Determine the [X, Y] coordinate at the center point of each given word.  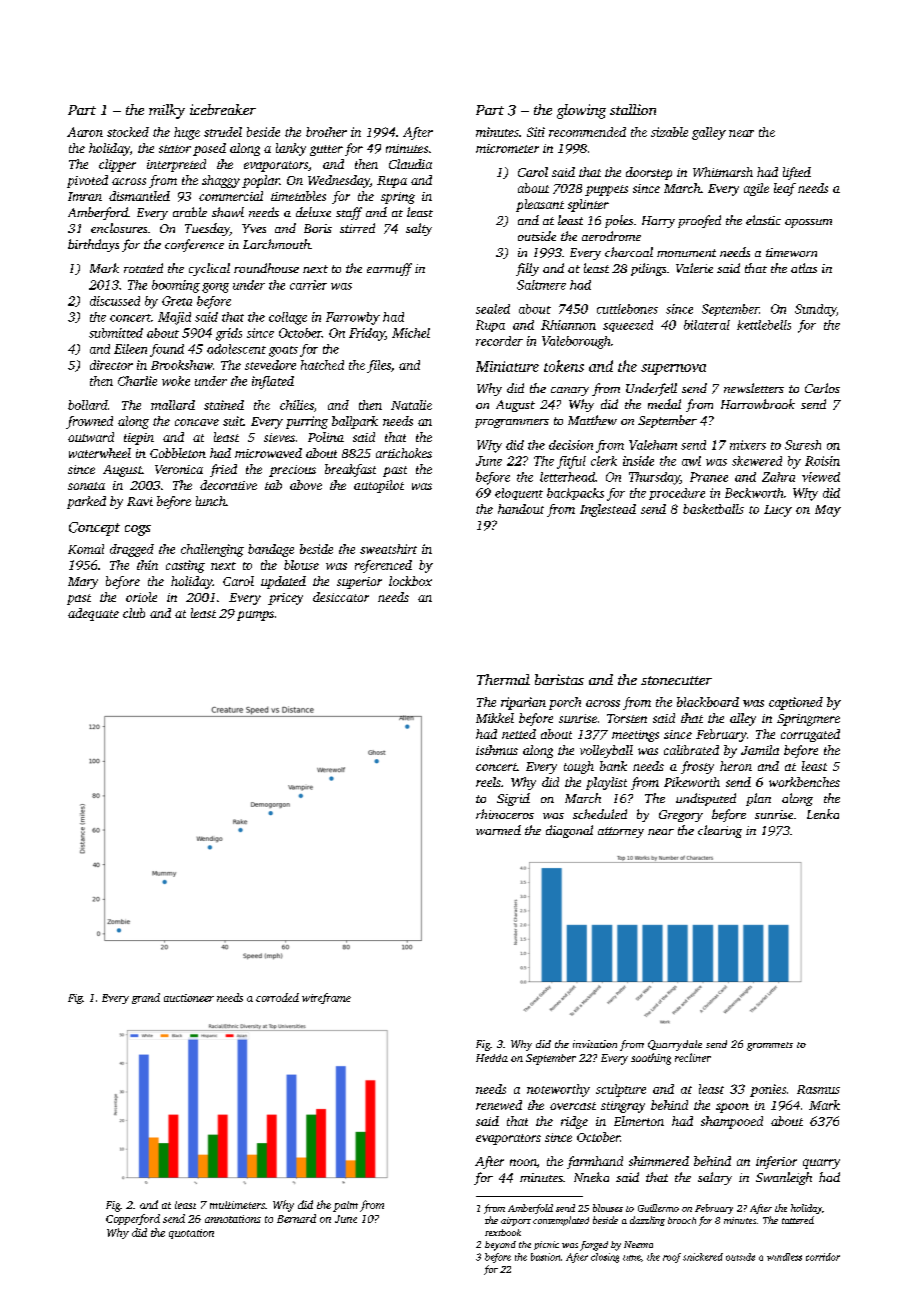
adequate [93, 614]
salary [715, 1178]
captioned [796, 703]
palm [345, 1206]
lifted [797, 173]
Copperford [133, 1219]
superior [359, 583]
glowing [581, 111]
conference [194, 245]
